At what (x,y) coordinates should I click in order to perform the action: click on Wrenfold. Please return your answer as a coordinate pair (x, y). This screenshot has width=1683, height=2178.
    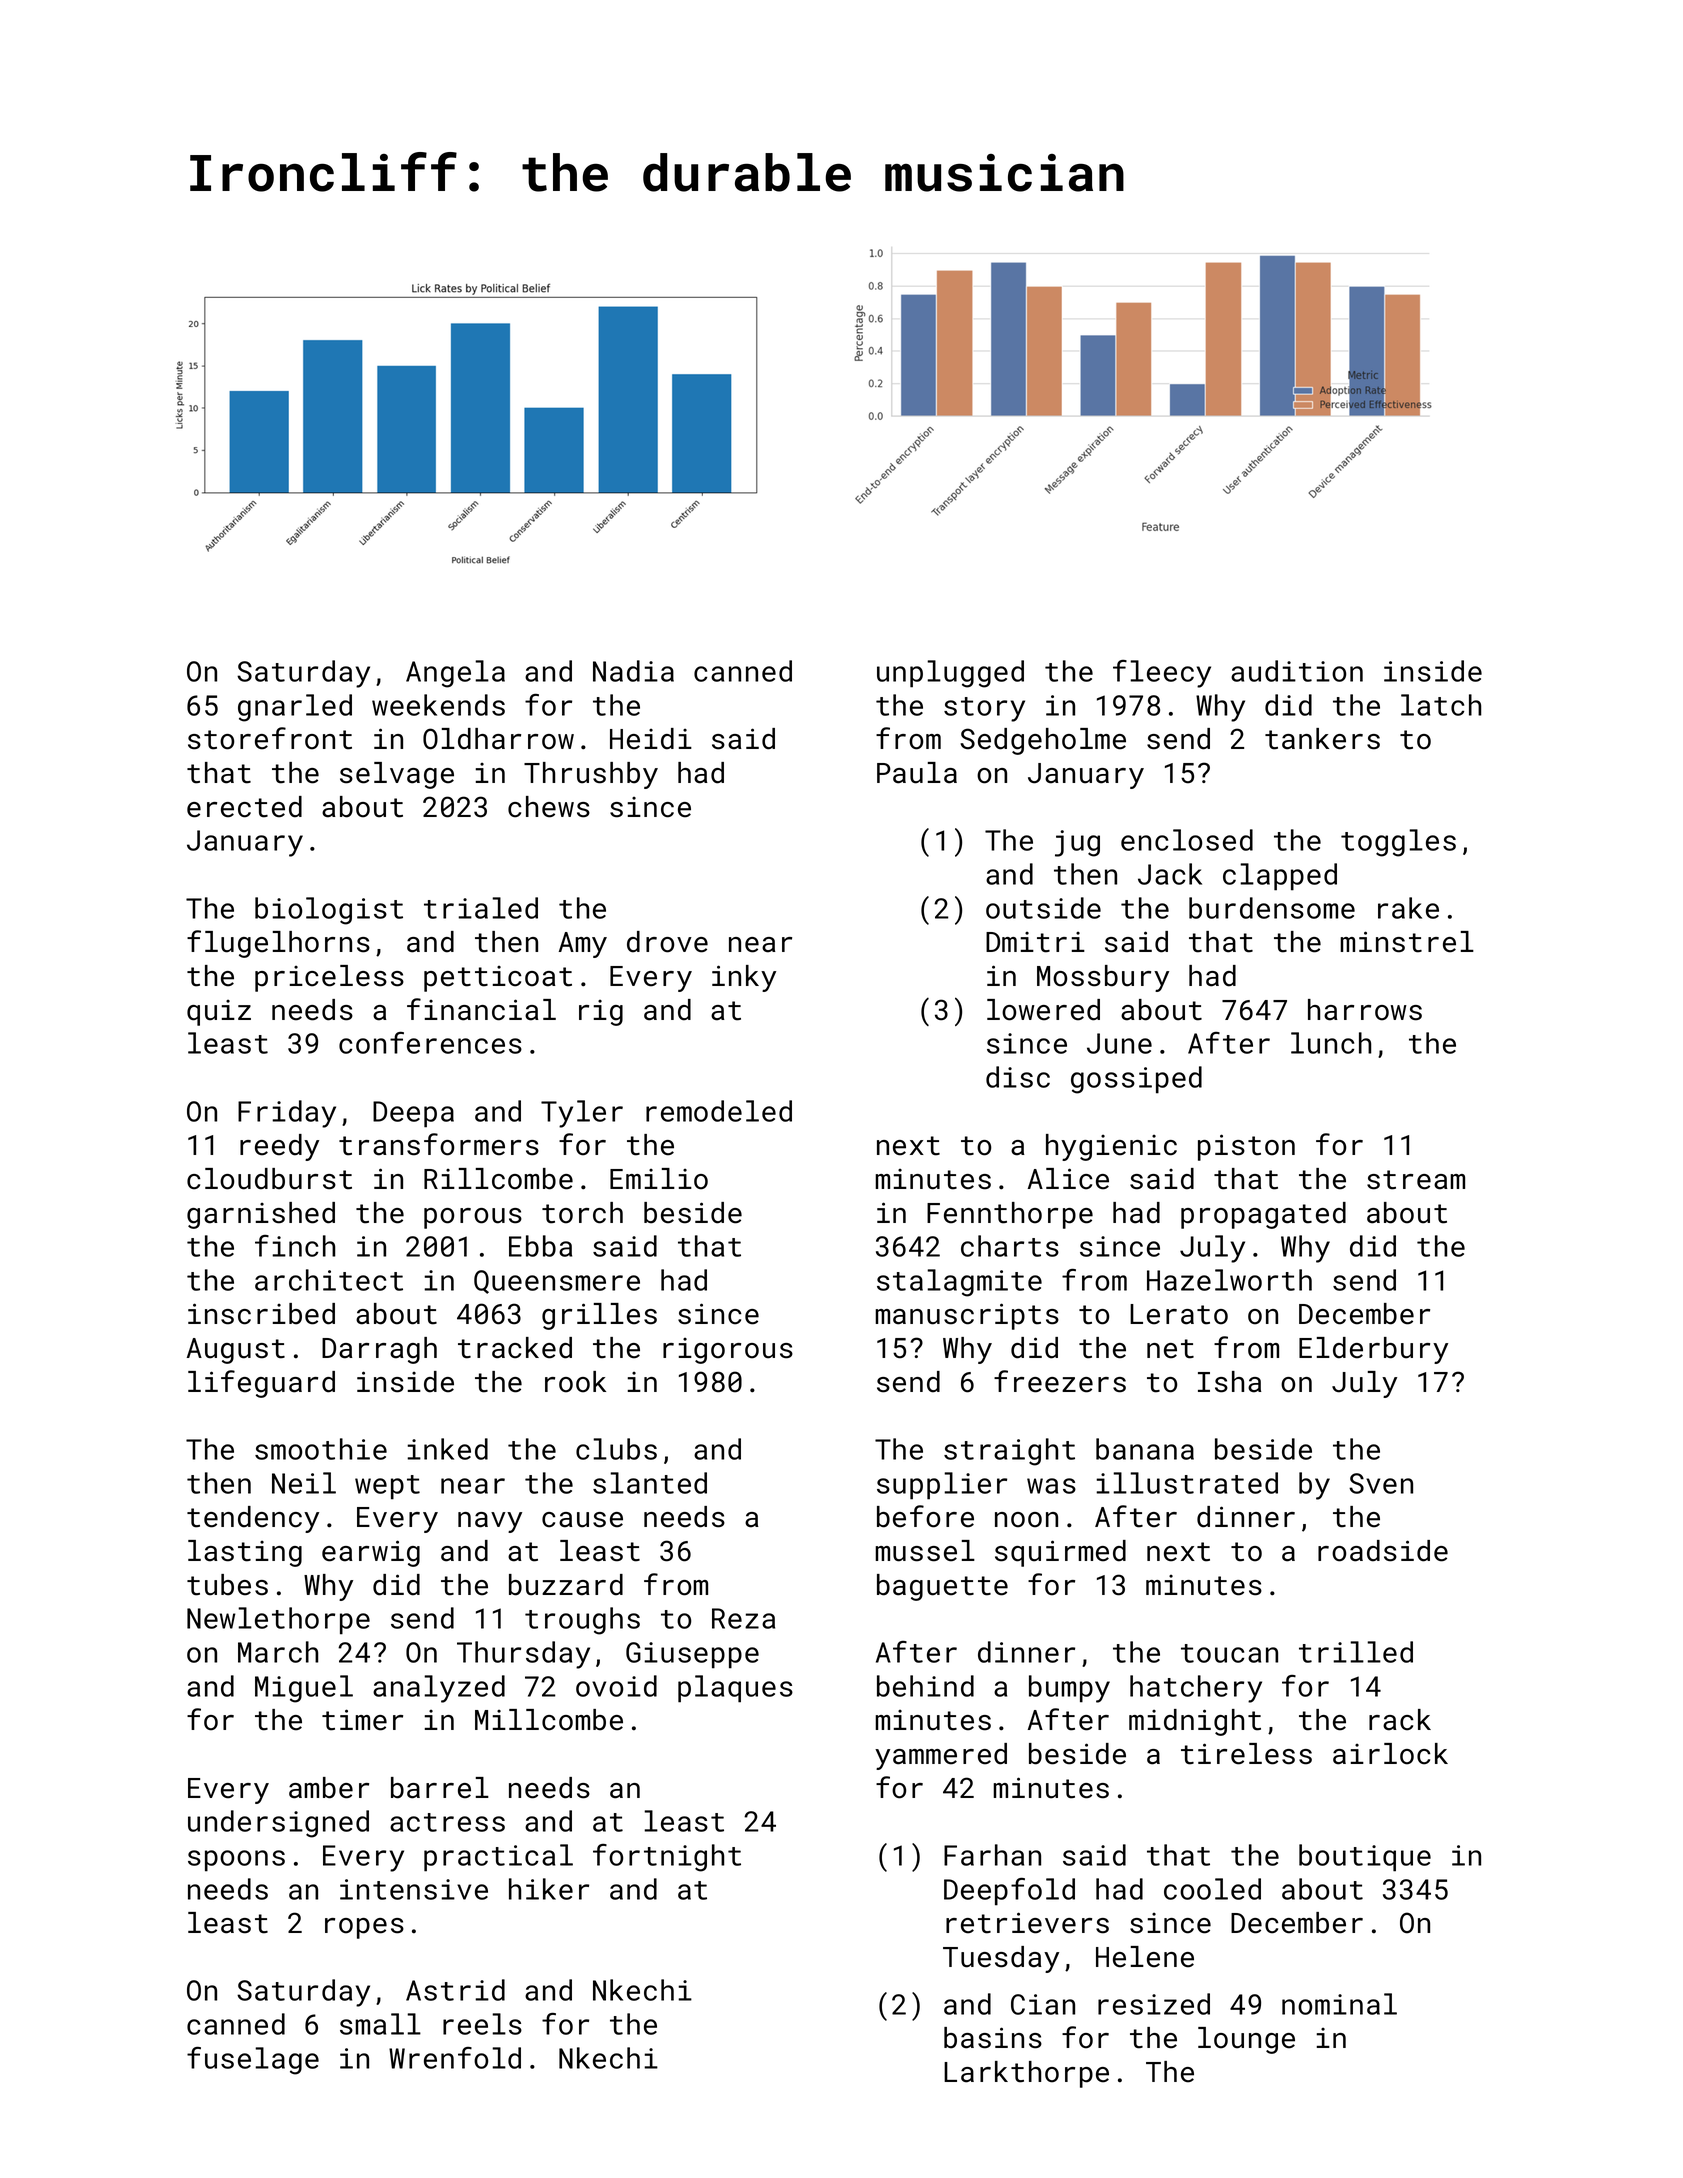
    Looking at the image, I should click on (455, 2058).
